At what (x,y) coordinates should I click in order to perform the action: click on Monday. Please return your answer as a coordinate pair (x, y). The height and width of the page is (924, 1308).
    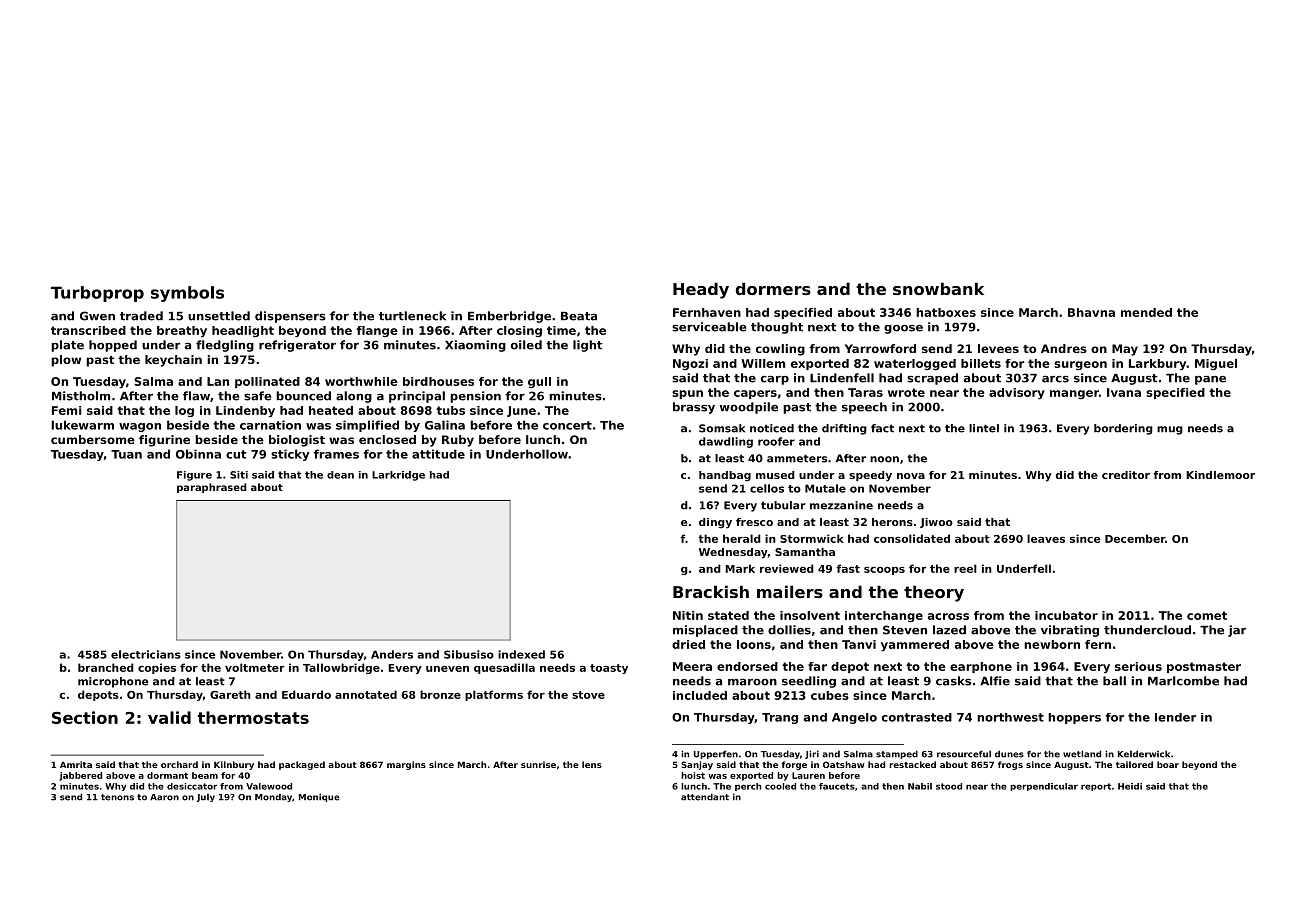
    Looking at the image, I should click on (273, 798).
